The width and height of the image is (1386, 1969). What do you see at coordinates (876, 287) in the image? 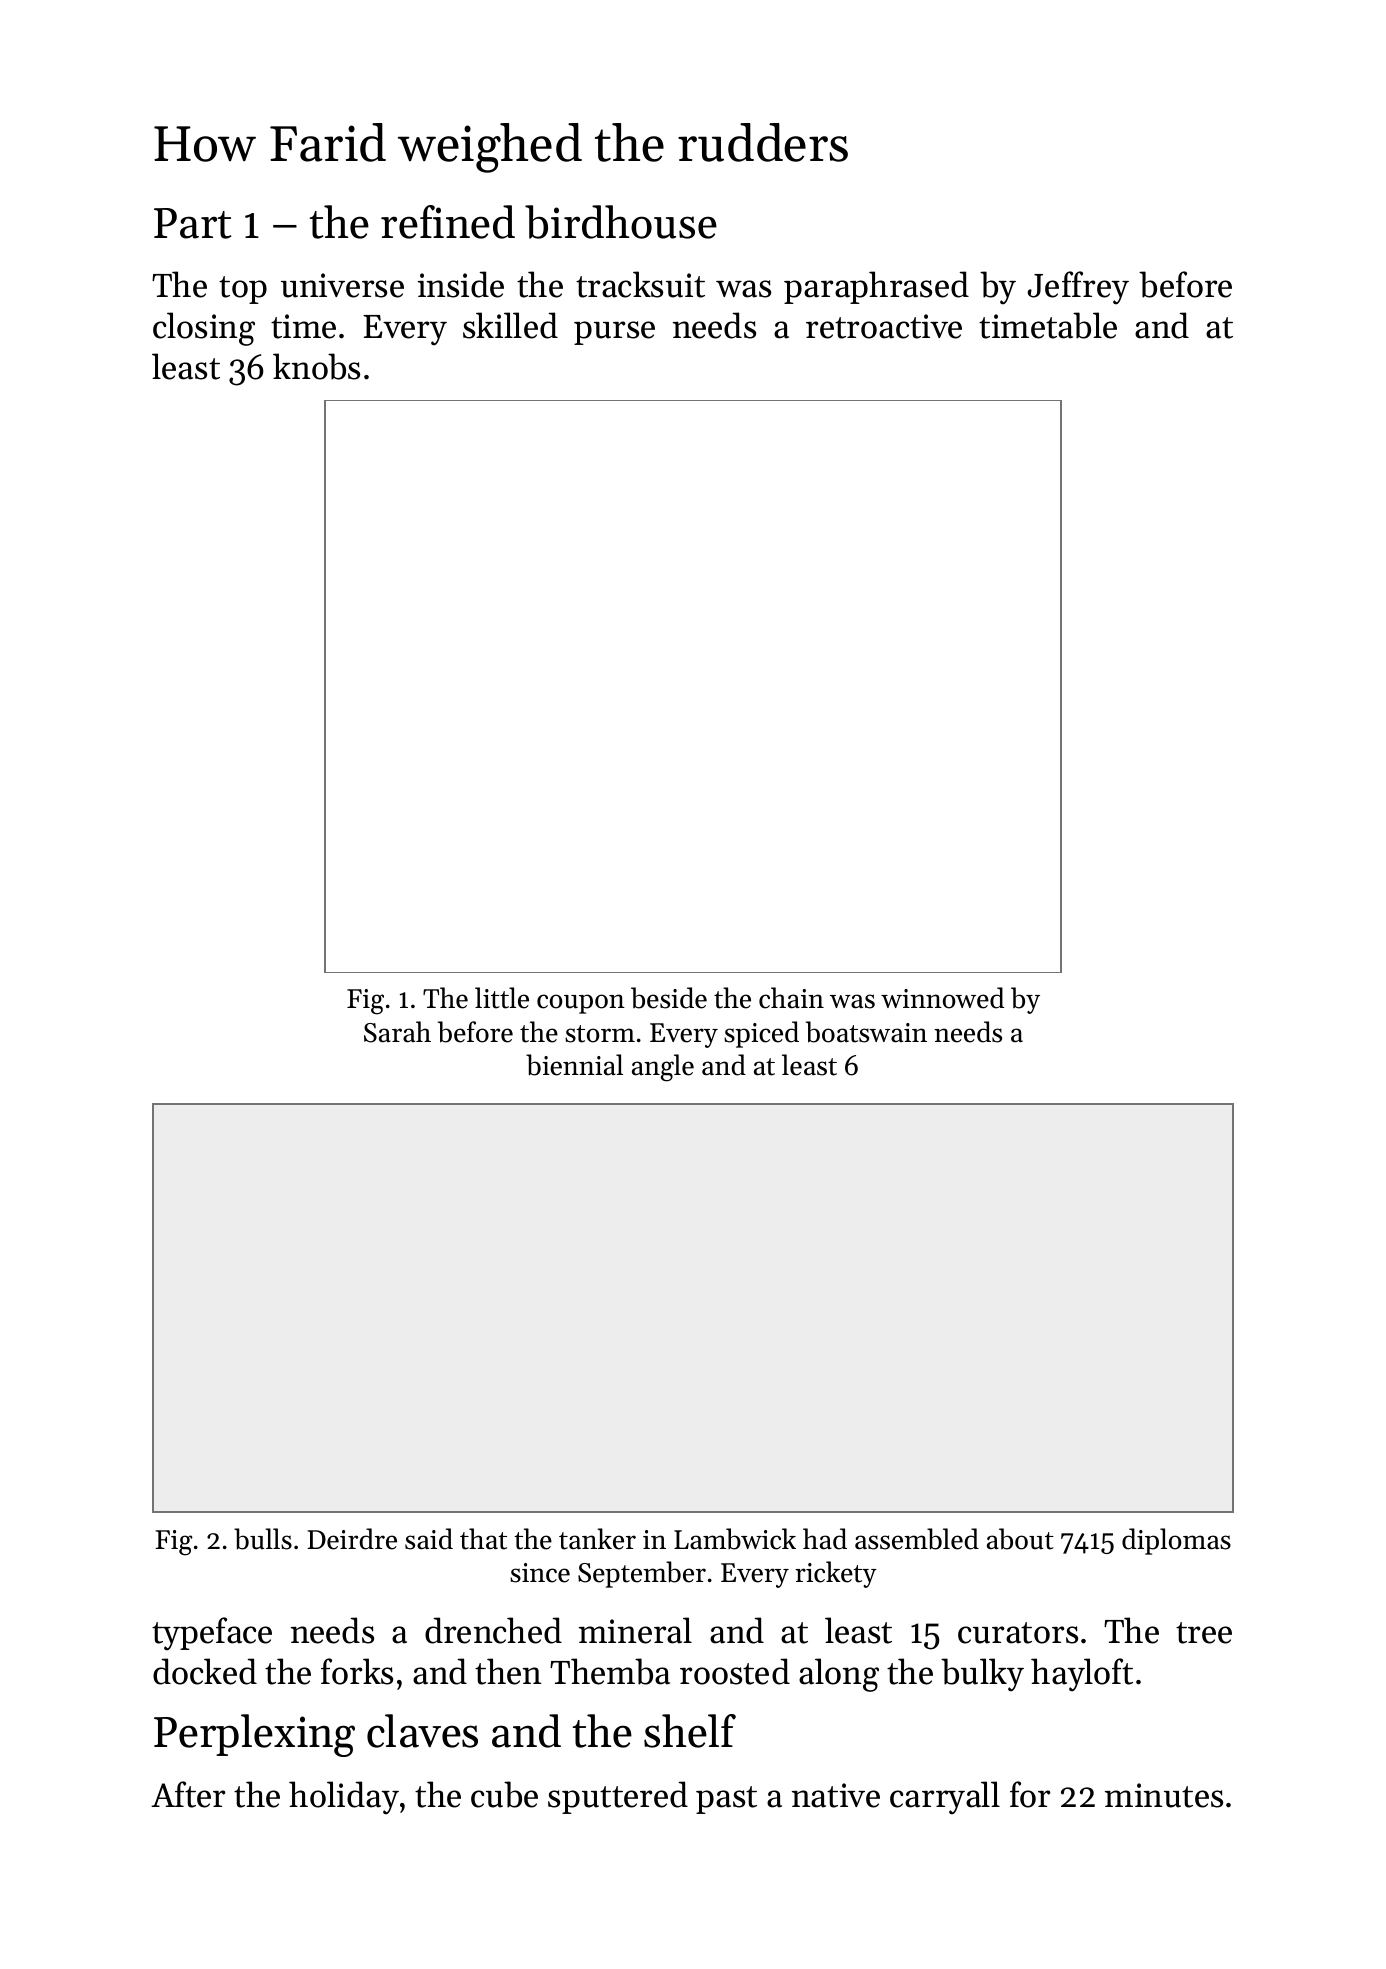
I see `paraphrased` at bounding box center [876, 287].
